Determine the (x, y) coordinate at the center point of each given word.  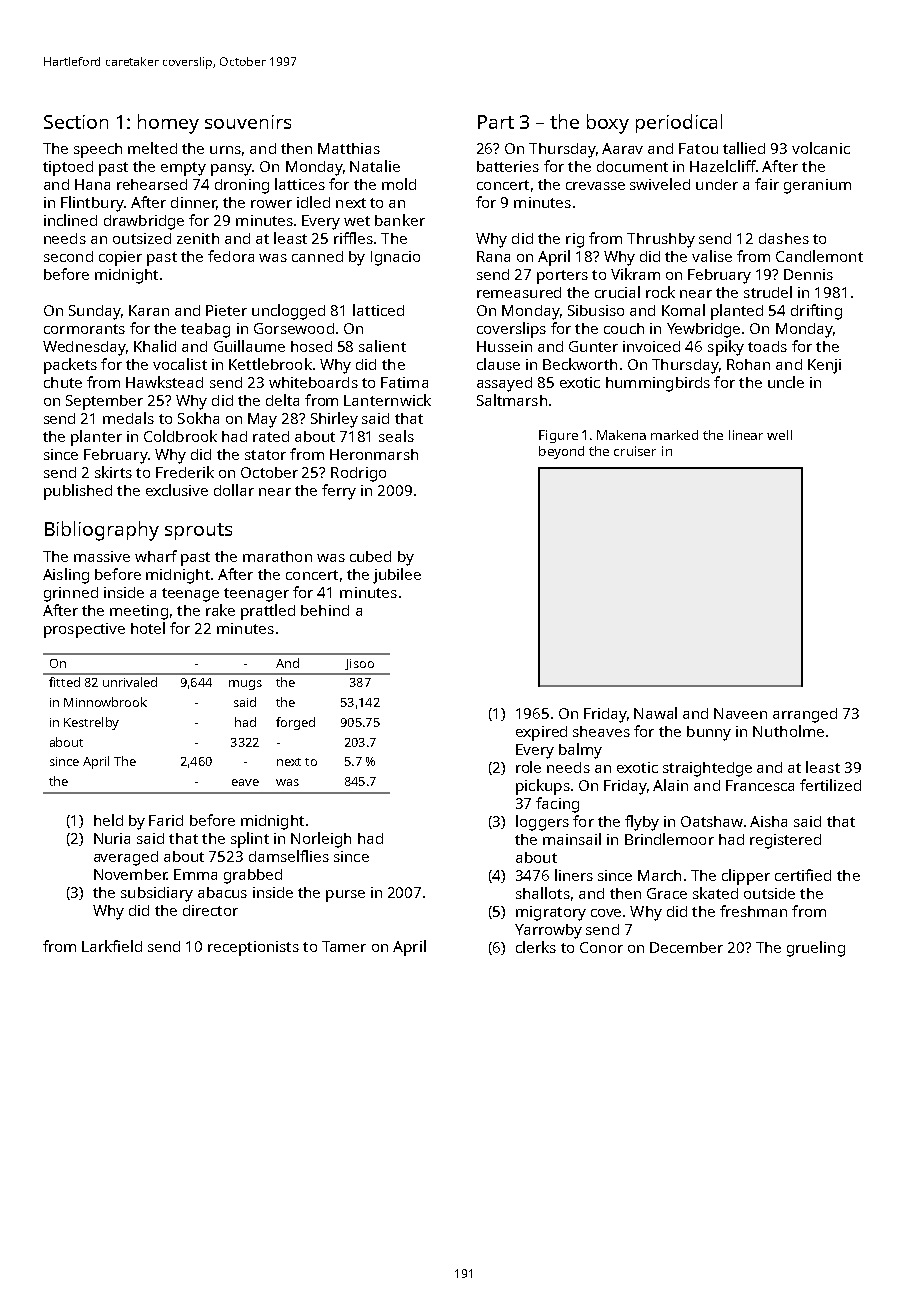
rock (660, 292)
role (528, 767)
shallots (543, 893)
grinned (71, 594)
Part (496, 122)
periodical (679, 123)
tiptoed (68, 168)
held (108, 820)
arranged (805, 715)
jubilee (397, 576)
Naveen (740, 713)
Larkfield (112, 946)
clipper (746, 877)
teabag (205, 330)
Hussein (504, 346)
